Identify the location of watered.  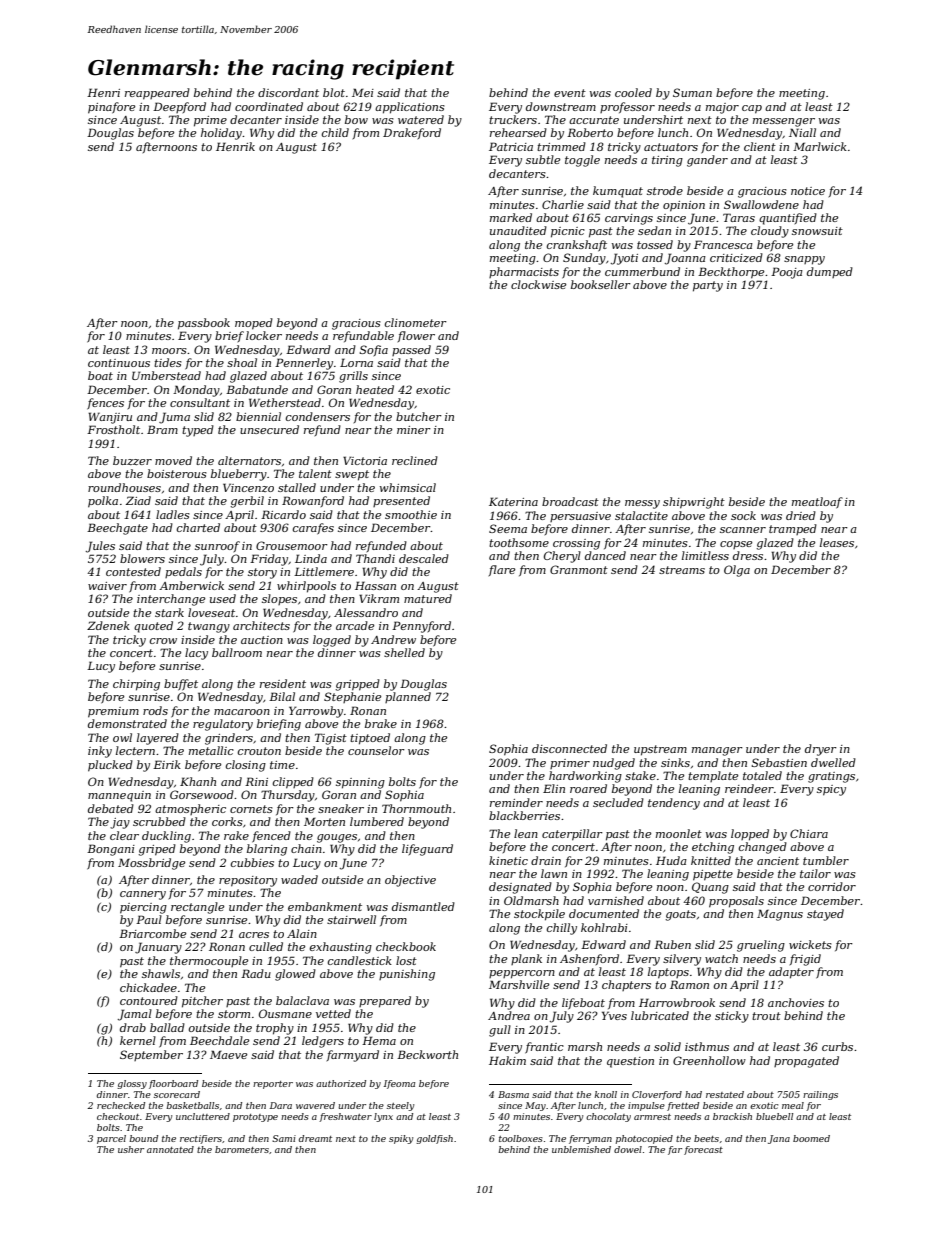
(421, 119).
